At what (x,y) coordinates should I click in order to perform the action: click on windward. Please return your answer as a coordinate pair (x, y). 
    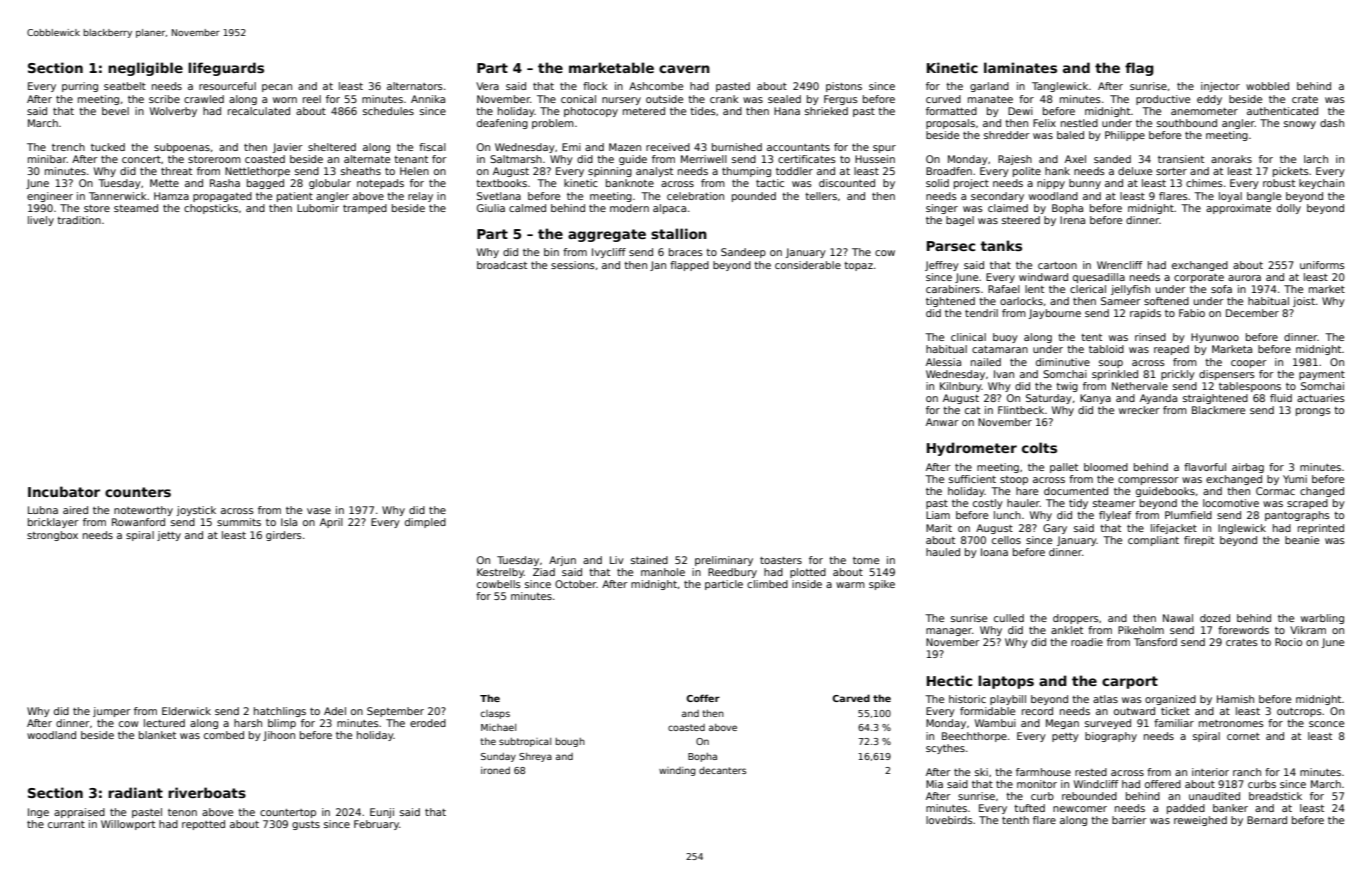
    Looking at the image, I should click on (1043, 277).
